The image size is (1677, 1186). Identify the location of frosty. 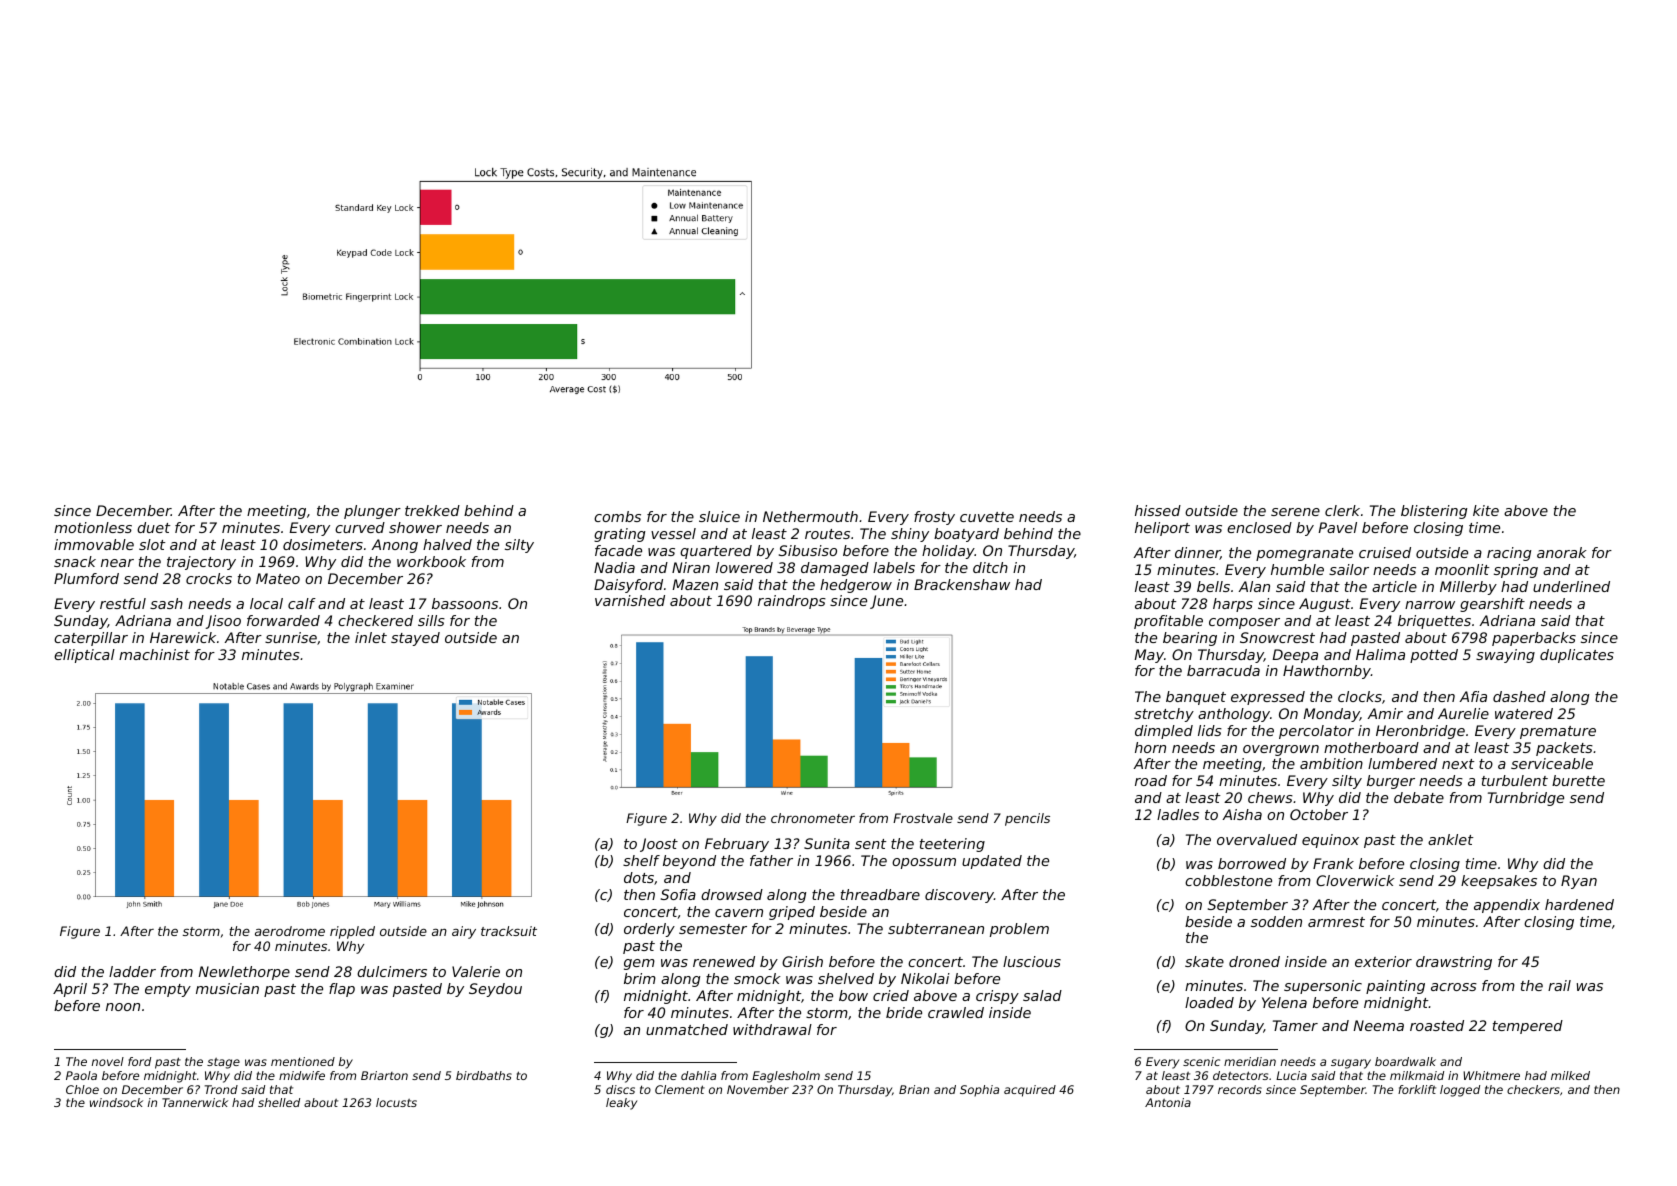
(934, 518).
